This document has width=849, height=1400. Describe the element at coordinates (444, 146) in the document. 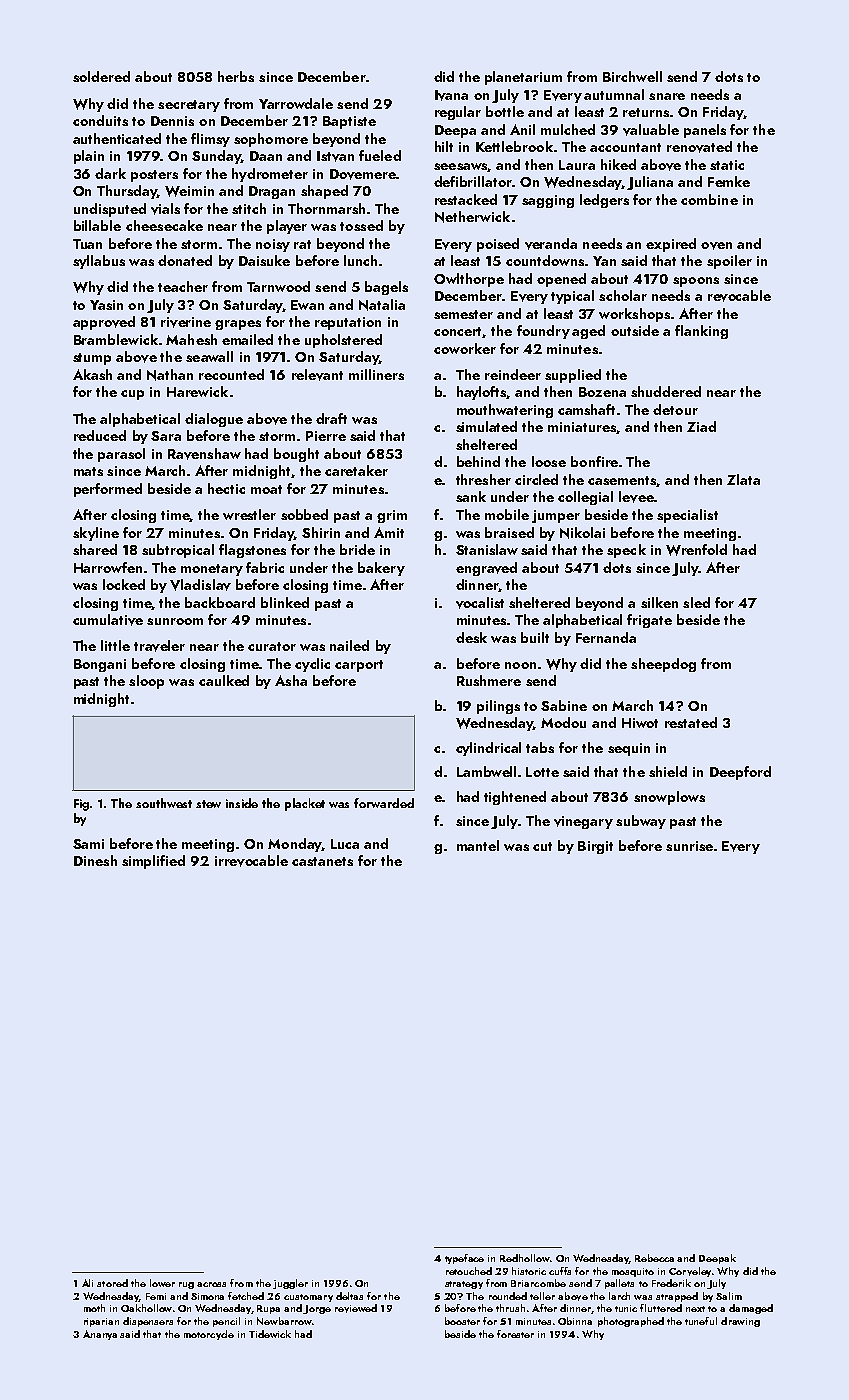

I see `hilt` at that location.
